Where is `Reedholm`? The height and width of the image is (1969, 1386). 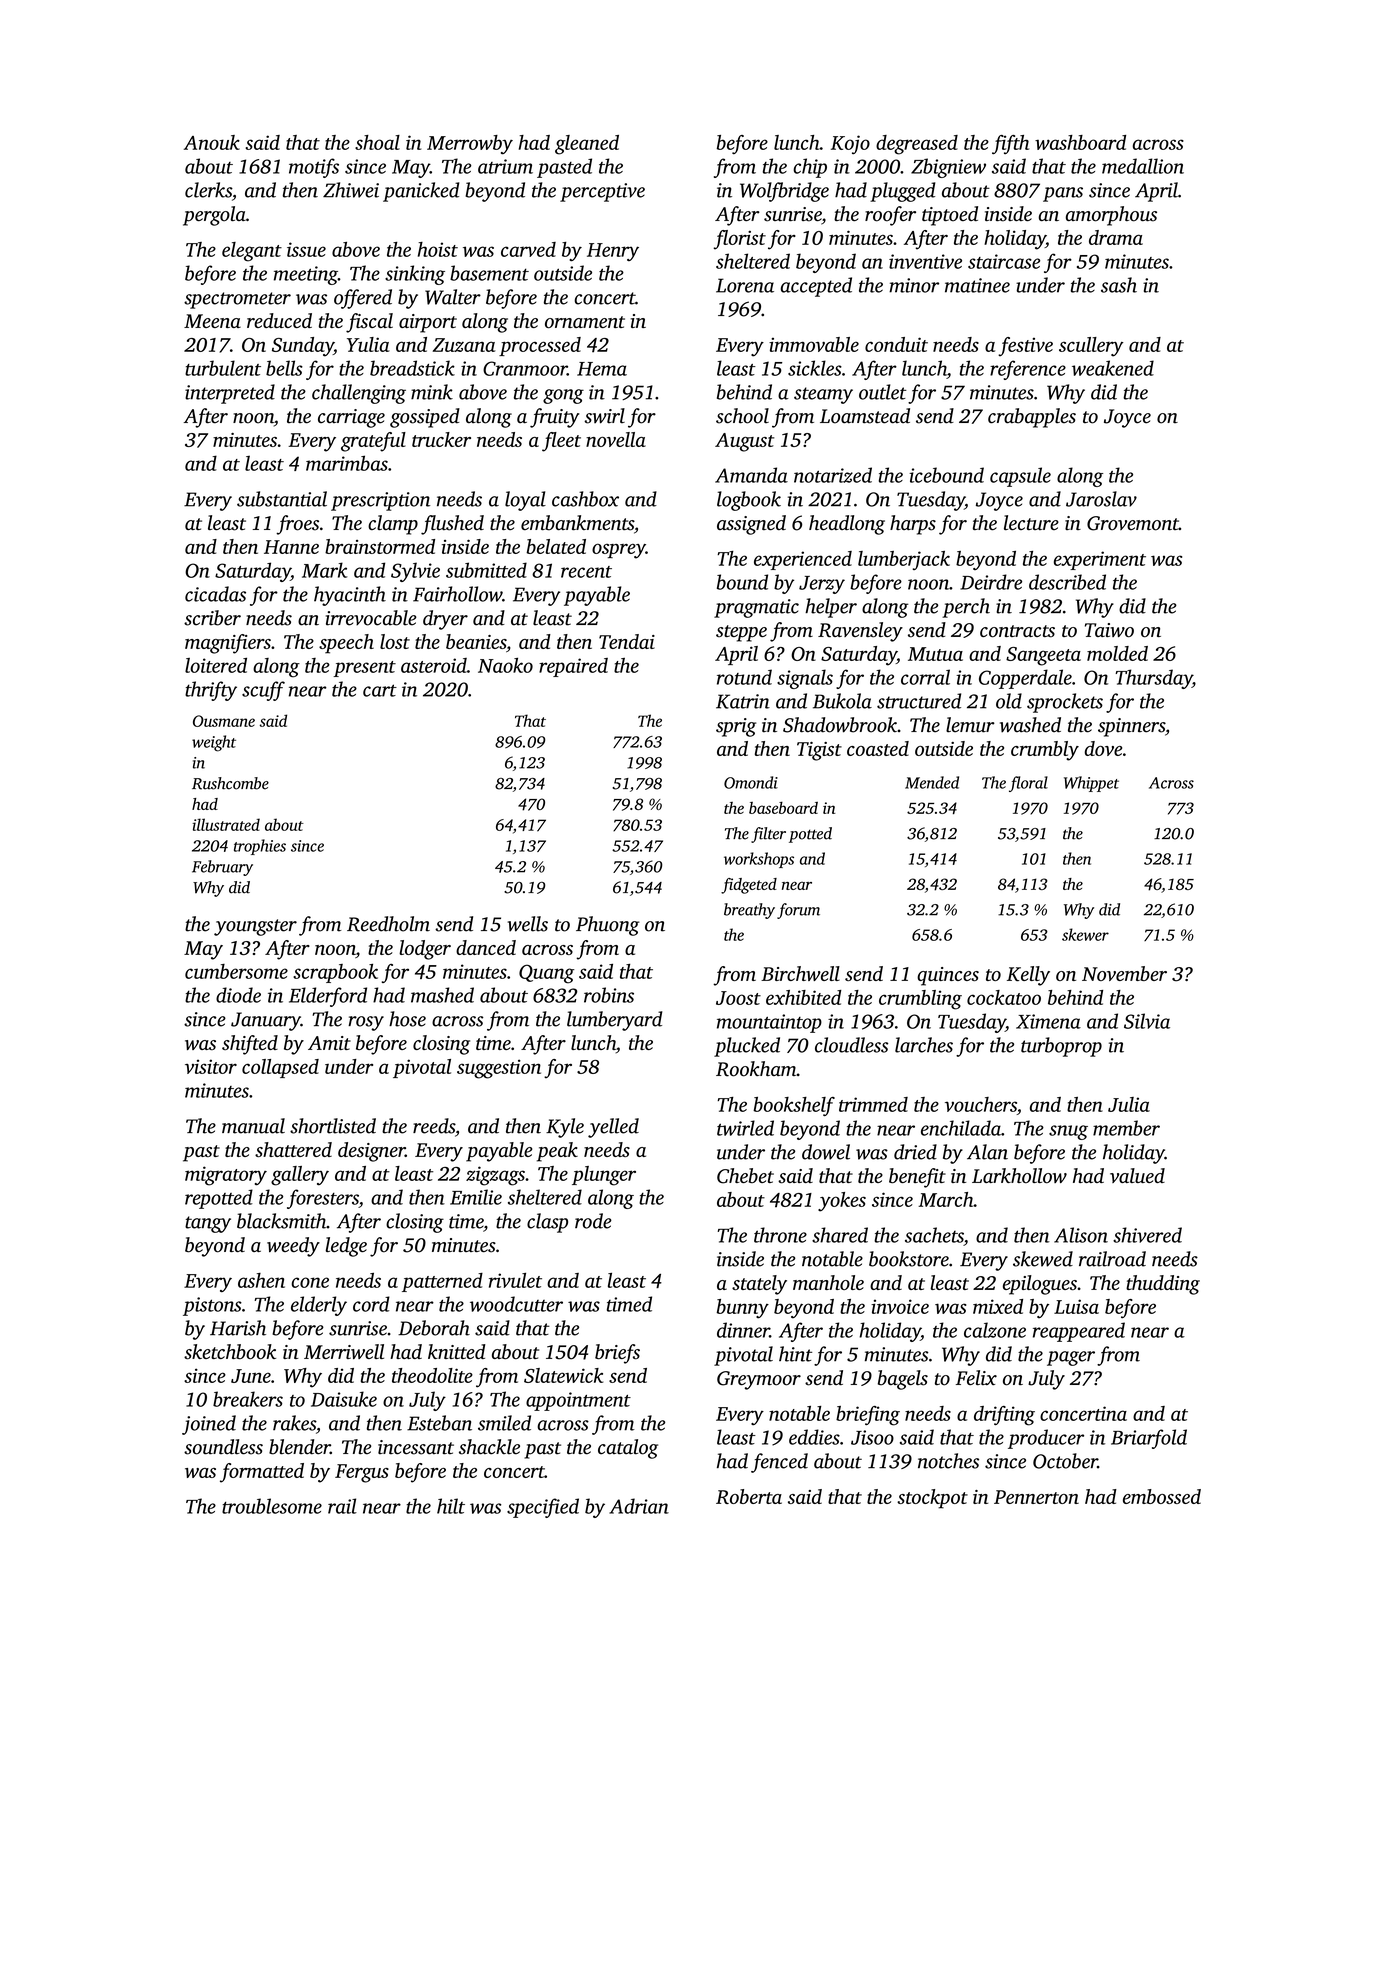 Reedholm is located at coordinates (388, 924).
